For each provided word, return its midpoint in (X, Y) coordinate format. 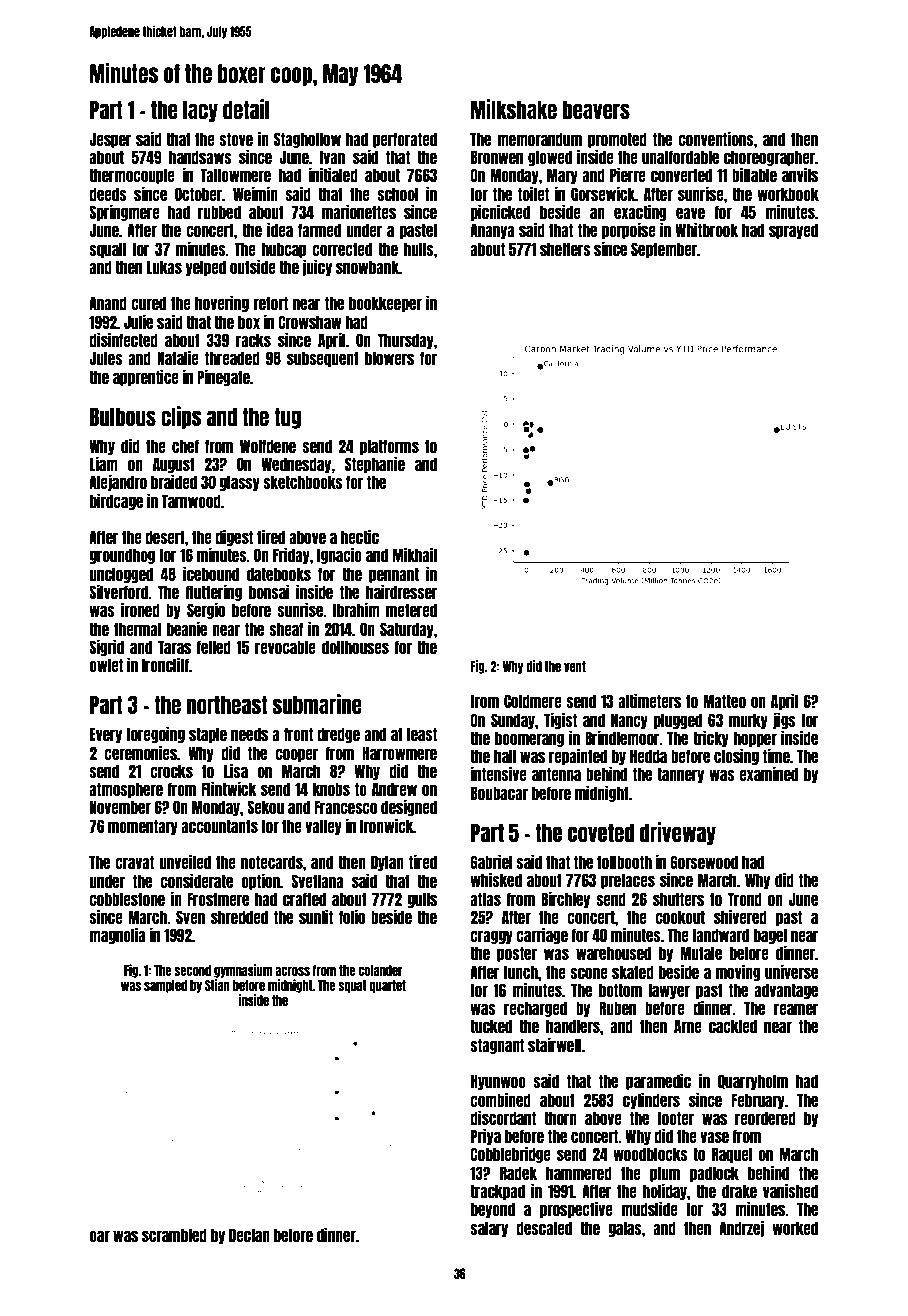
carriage (542, 935)
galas (625, 1229)
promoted (617, 140)
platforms (389, 447)
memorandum (540, 139)
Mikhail (415, 554)
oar (99, 1236)
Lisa (236, 770)
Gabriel (491, 861)
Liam (104, 463)
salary (489, 1229)
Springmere (124, 212)
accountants (219, 826)
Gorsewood (704, 862)
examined (768, 773)
